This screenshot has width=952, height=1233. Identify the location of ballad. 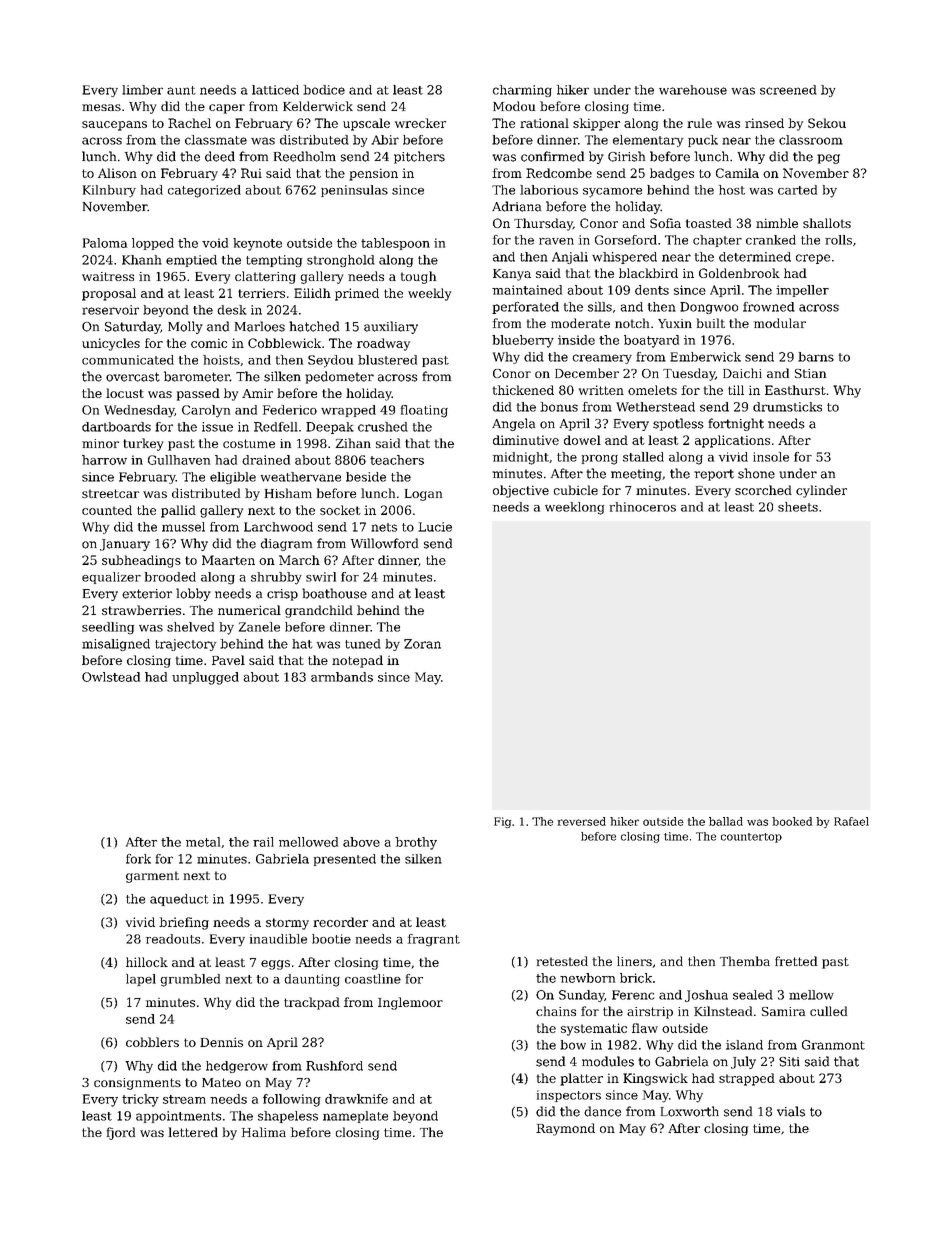
(726, 821).
